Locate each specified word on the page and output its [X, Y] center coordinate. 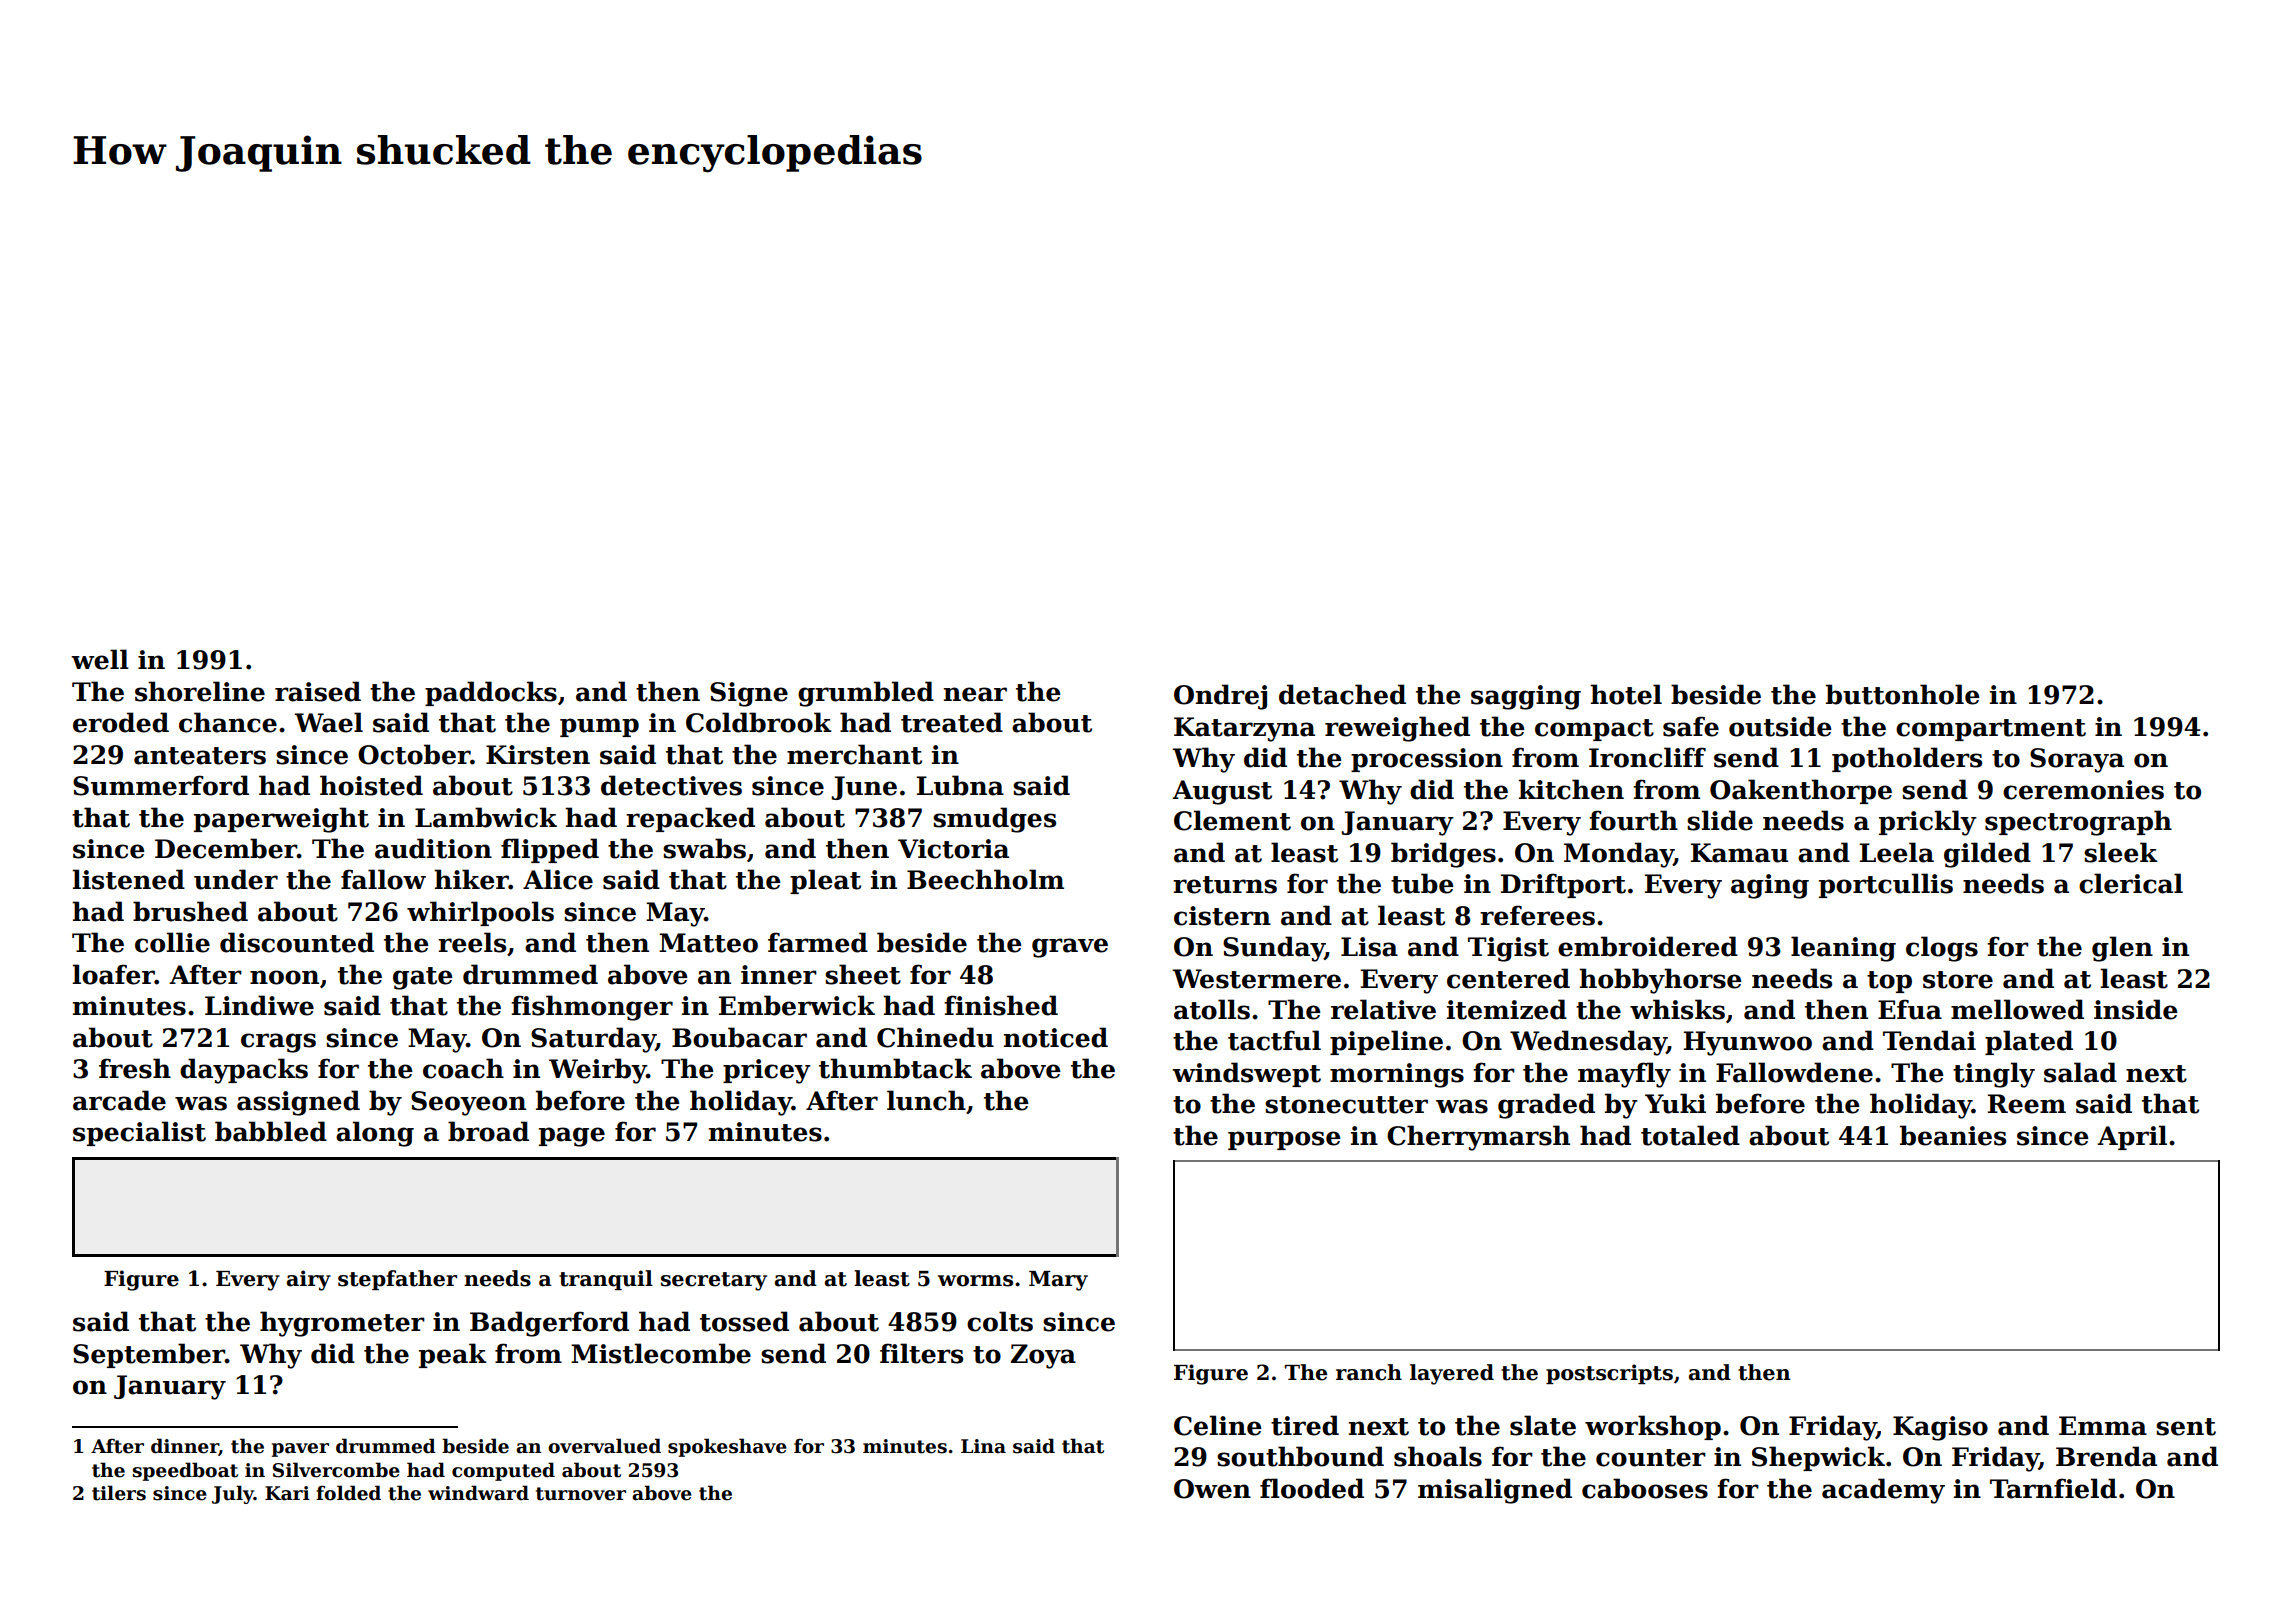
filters [921, 1353]
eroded [121, 722]
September [149, 1355]
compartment [1991, 730]
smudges [994, 820]
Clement [1232, 820]
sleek [2121, 852]
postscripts [1609, 1374]
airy [309, 1280]
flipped [550, 850]
